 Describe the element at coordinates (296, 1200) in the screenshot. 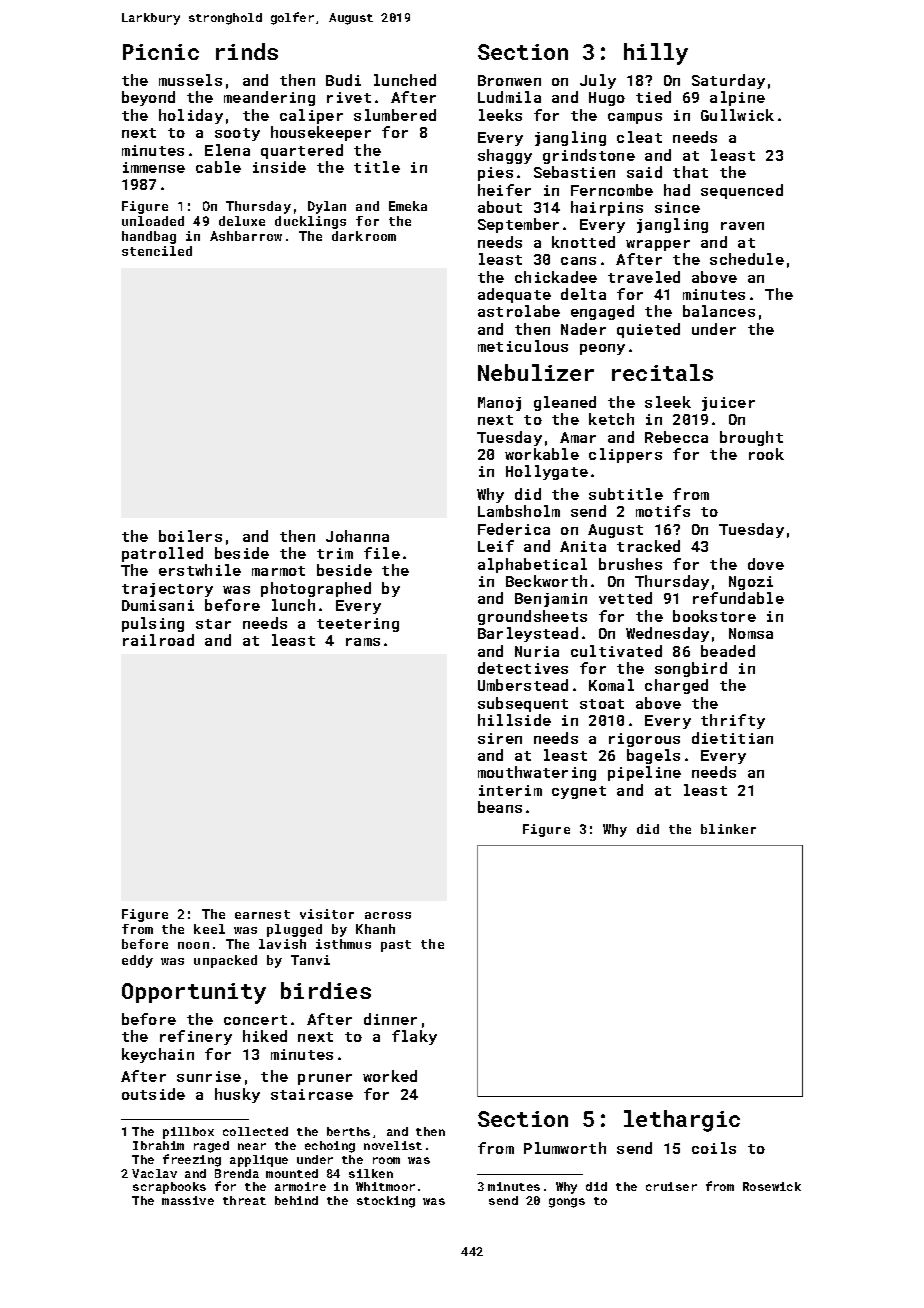

I see `behind` at that location.
